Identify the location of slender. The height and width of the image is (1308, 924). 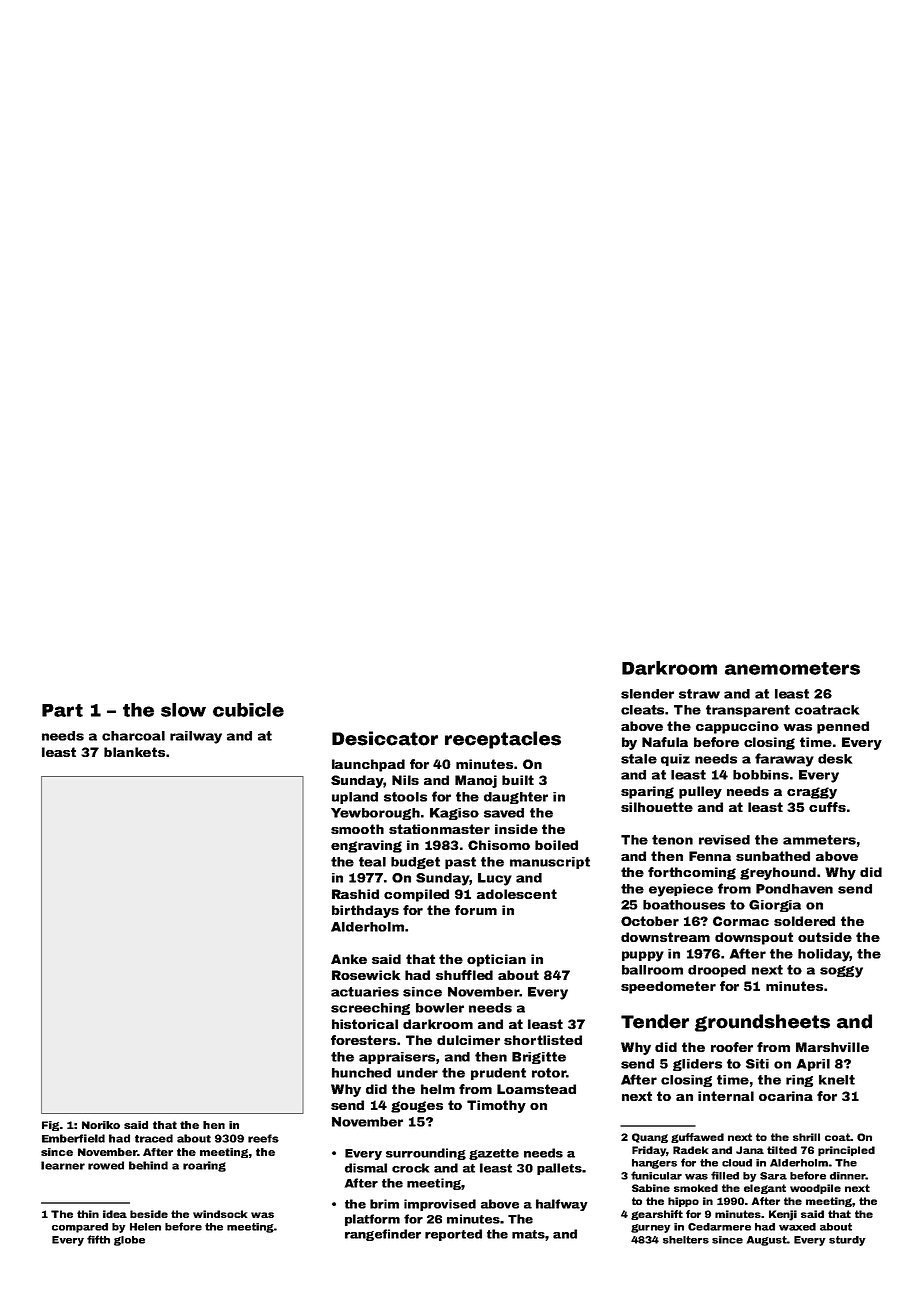
(647, 694).
